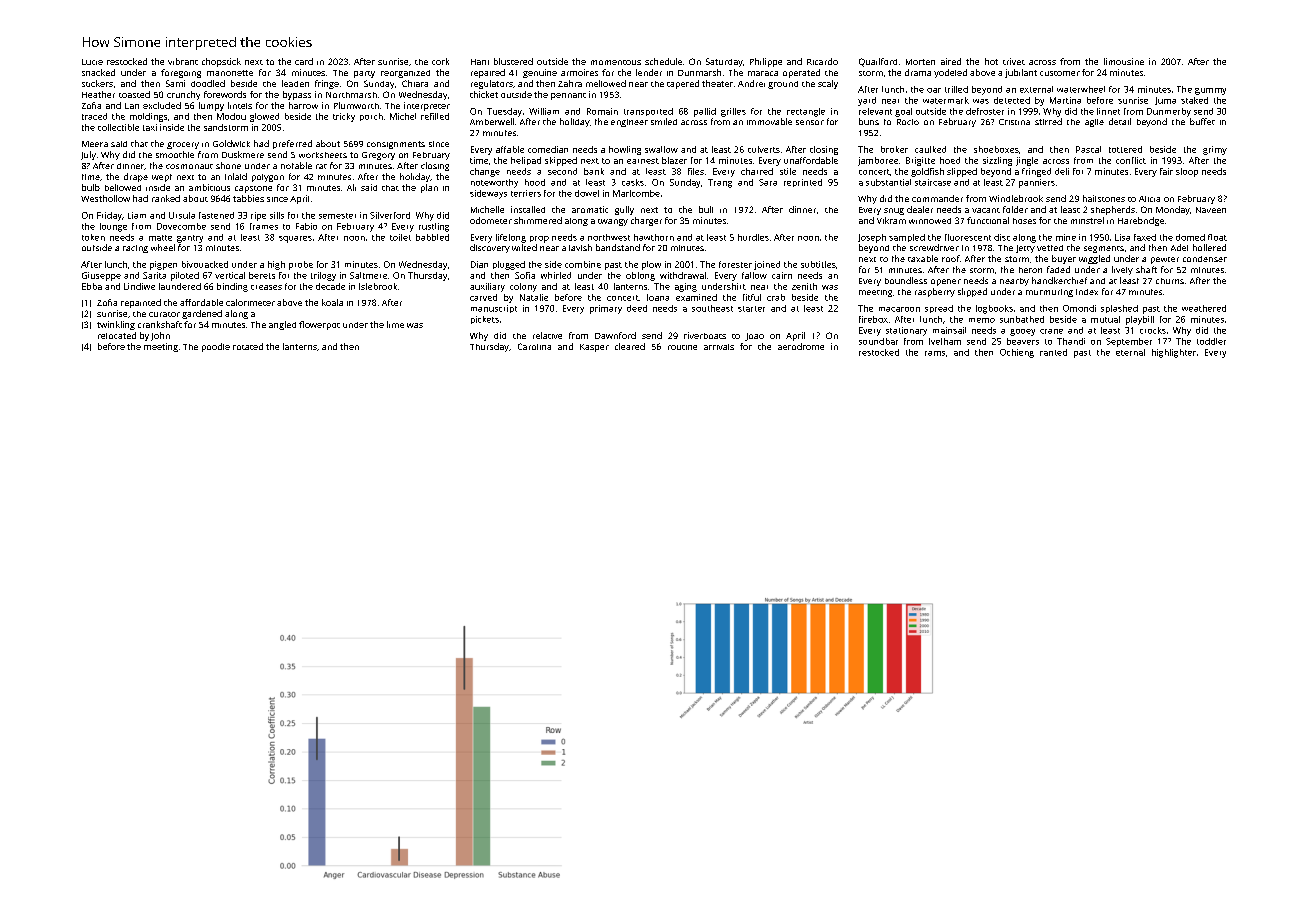  What do you see at coordinates (1124, 61) in the document?
I see `limousine` at bounding box center [1124, 61].
